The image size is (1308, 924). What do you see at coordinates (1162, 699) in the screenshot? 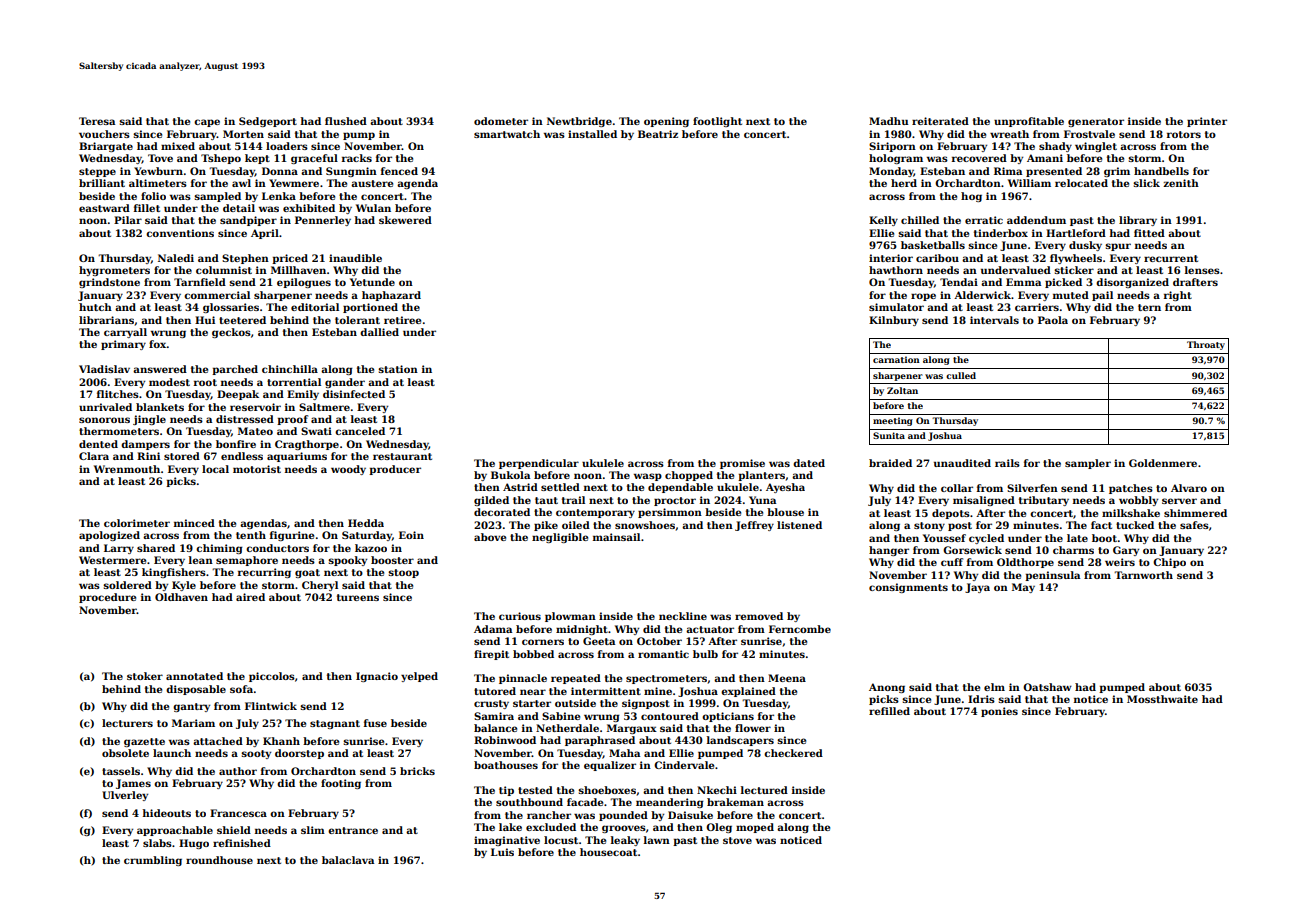
I see `Mossthwaite` at bounding box center [1162, 699].
